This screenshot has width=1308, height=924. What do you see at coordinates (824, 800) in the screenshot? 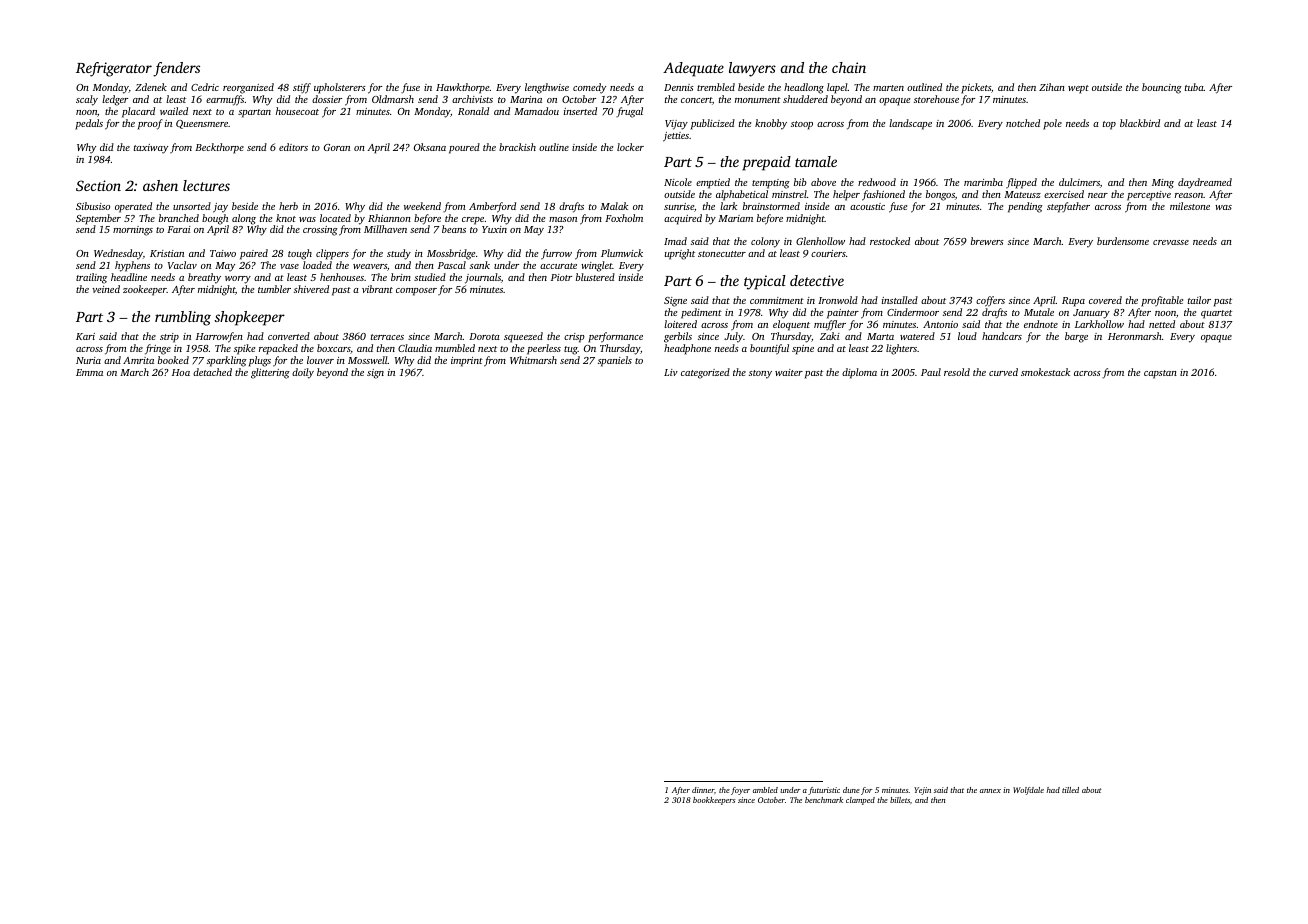
I see `benchmark` at bounding box center [824, 800].
